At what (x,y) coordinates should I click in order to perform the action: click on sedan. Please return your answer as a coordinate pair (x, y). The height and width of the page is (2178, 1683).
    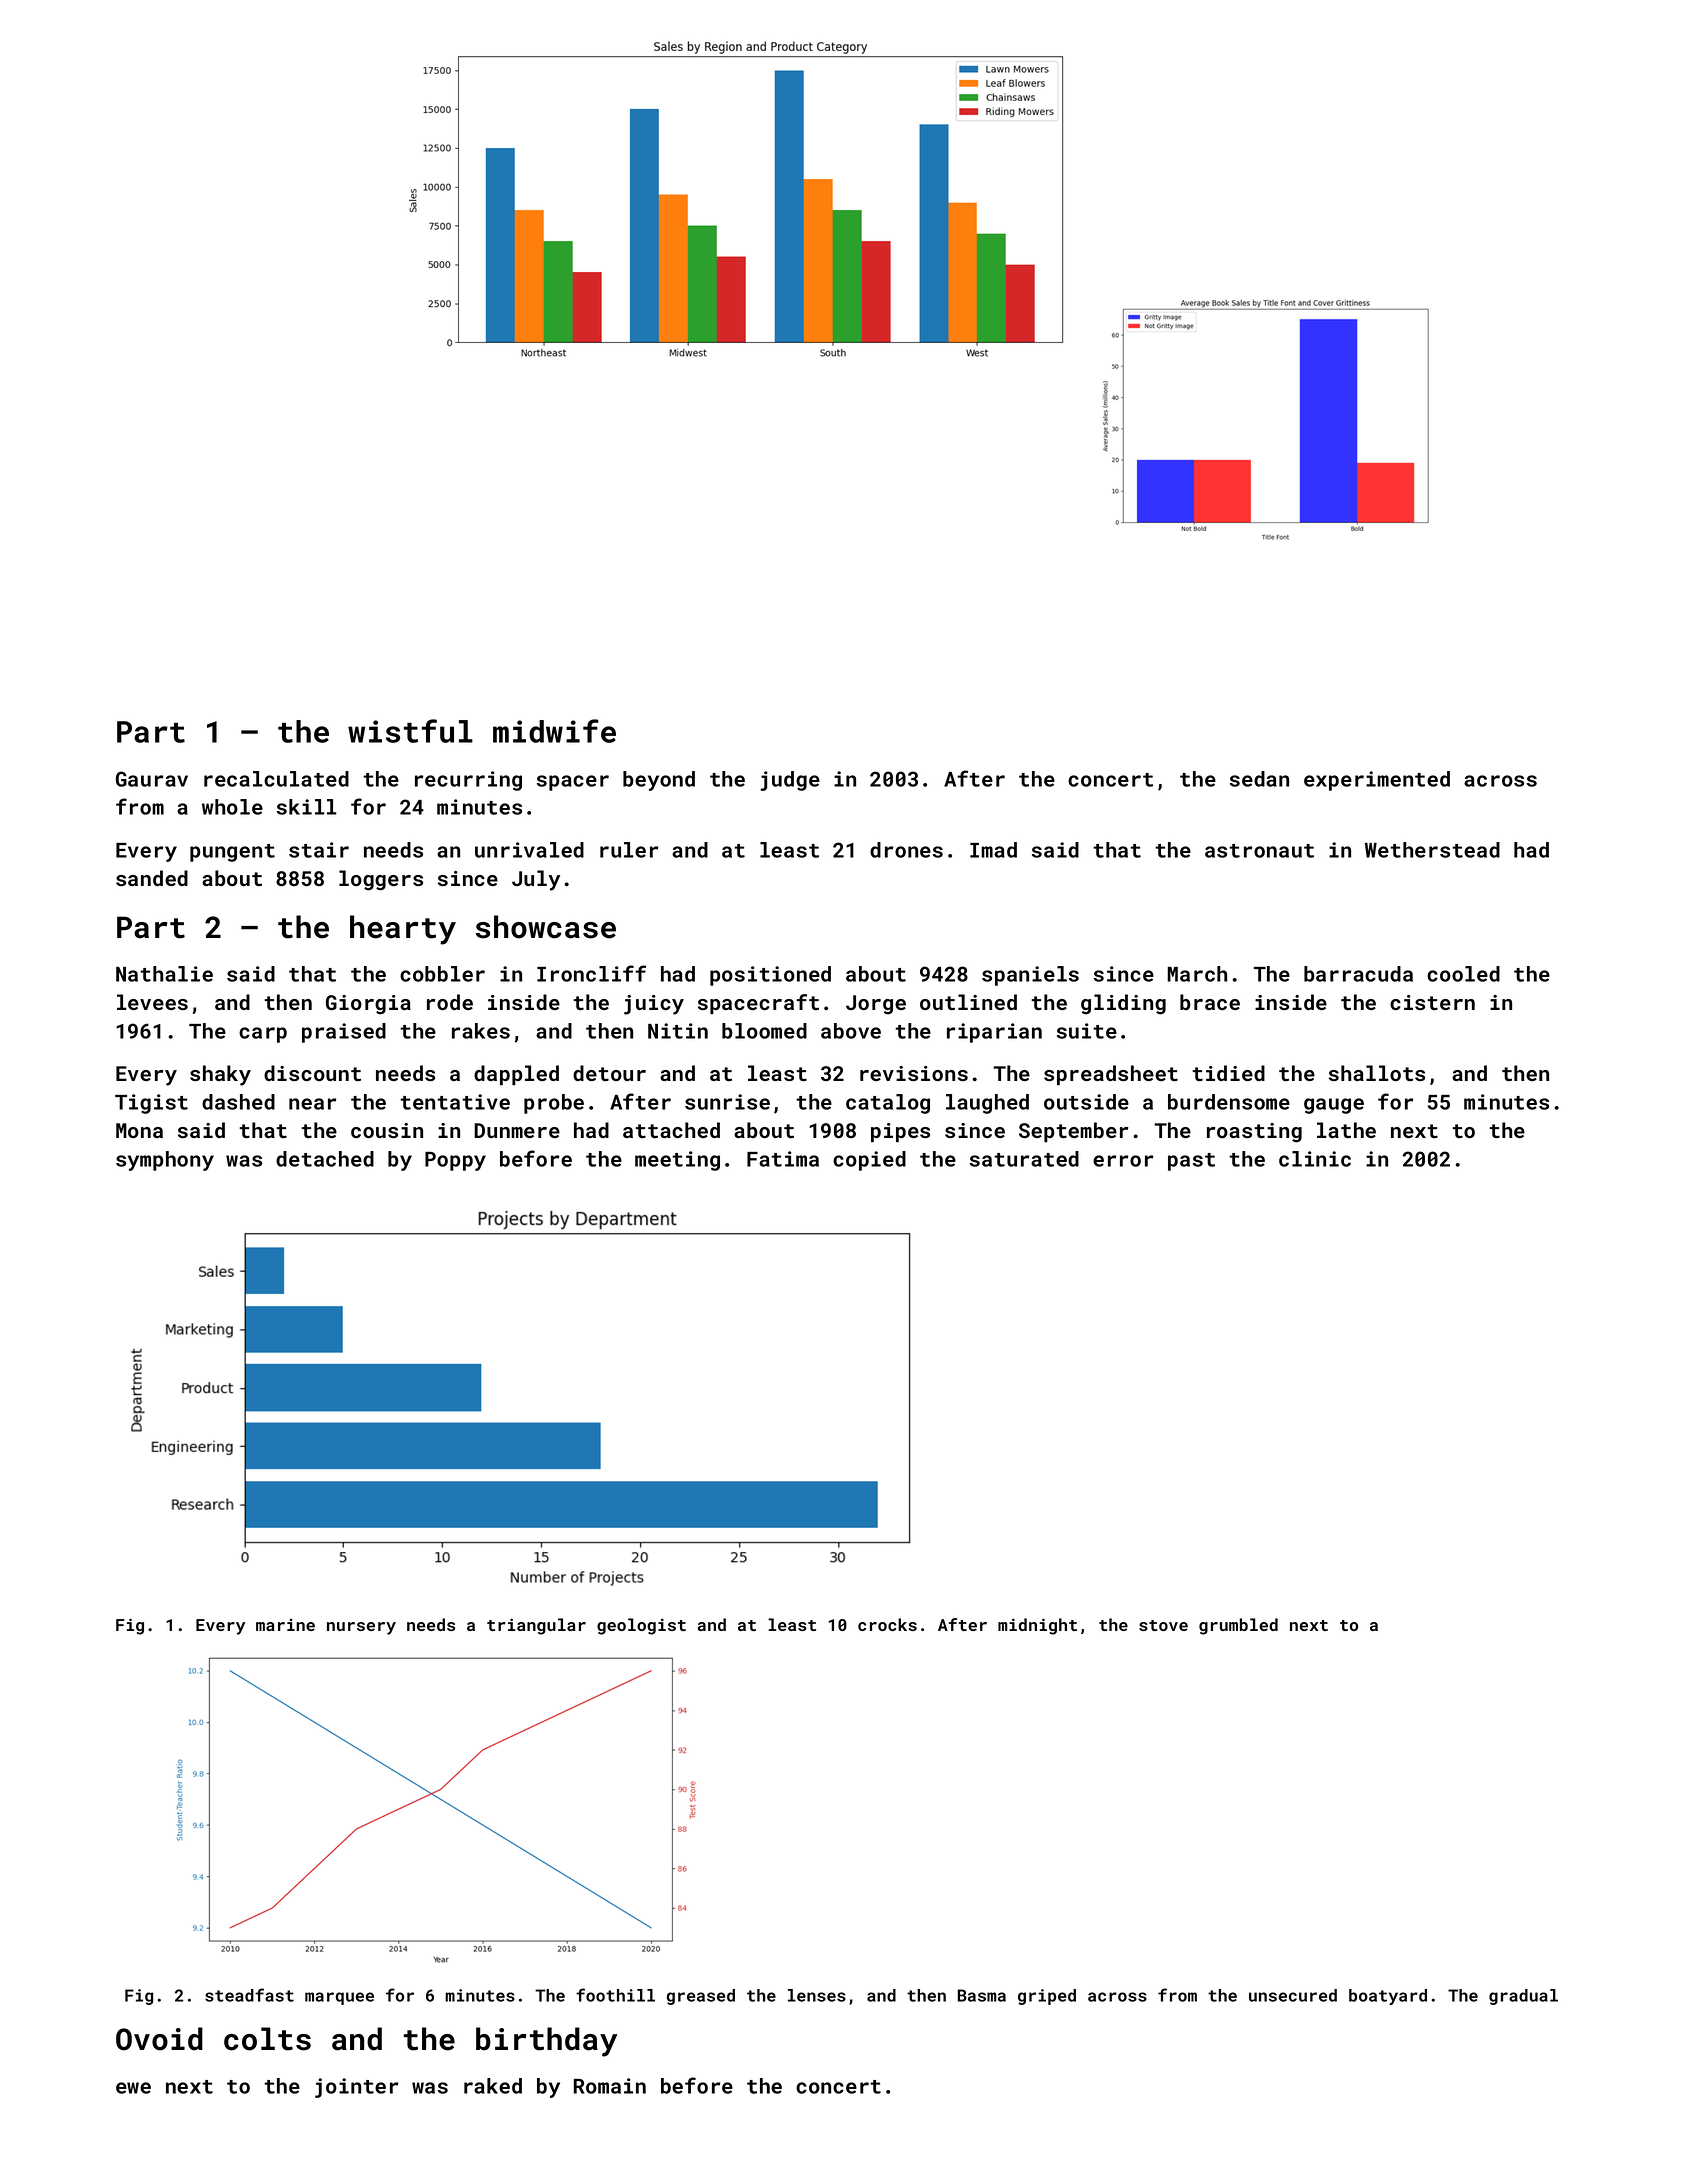
    Looking at the image, I should click on (1259, 779).
